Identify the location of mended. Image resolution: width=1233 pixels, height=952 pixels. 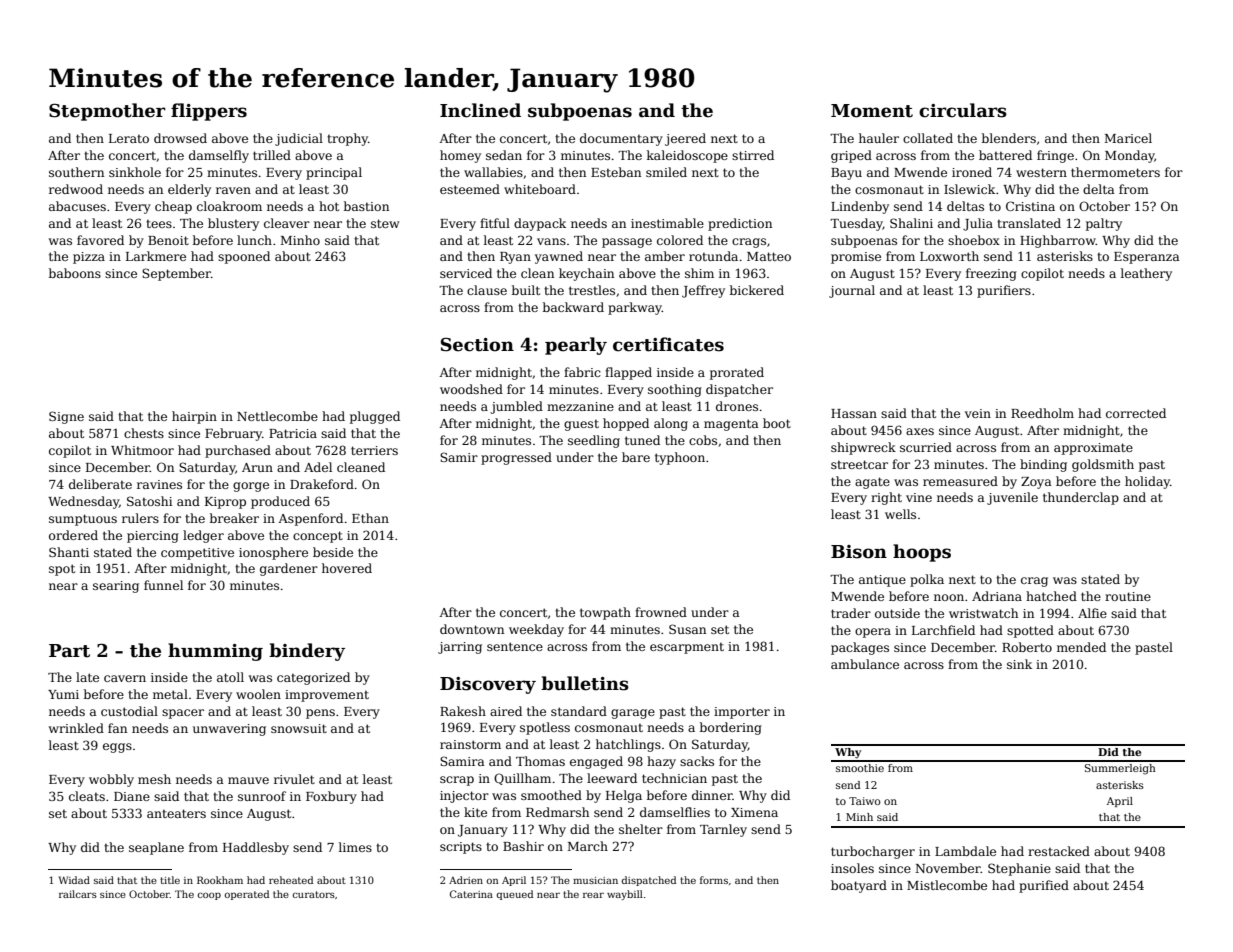
(1081, 647).
